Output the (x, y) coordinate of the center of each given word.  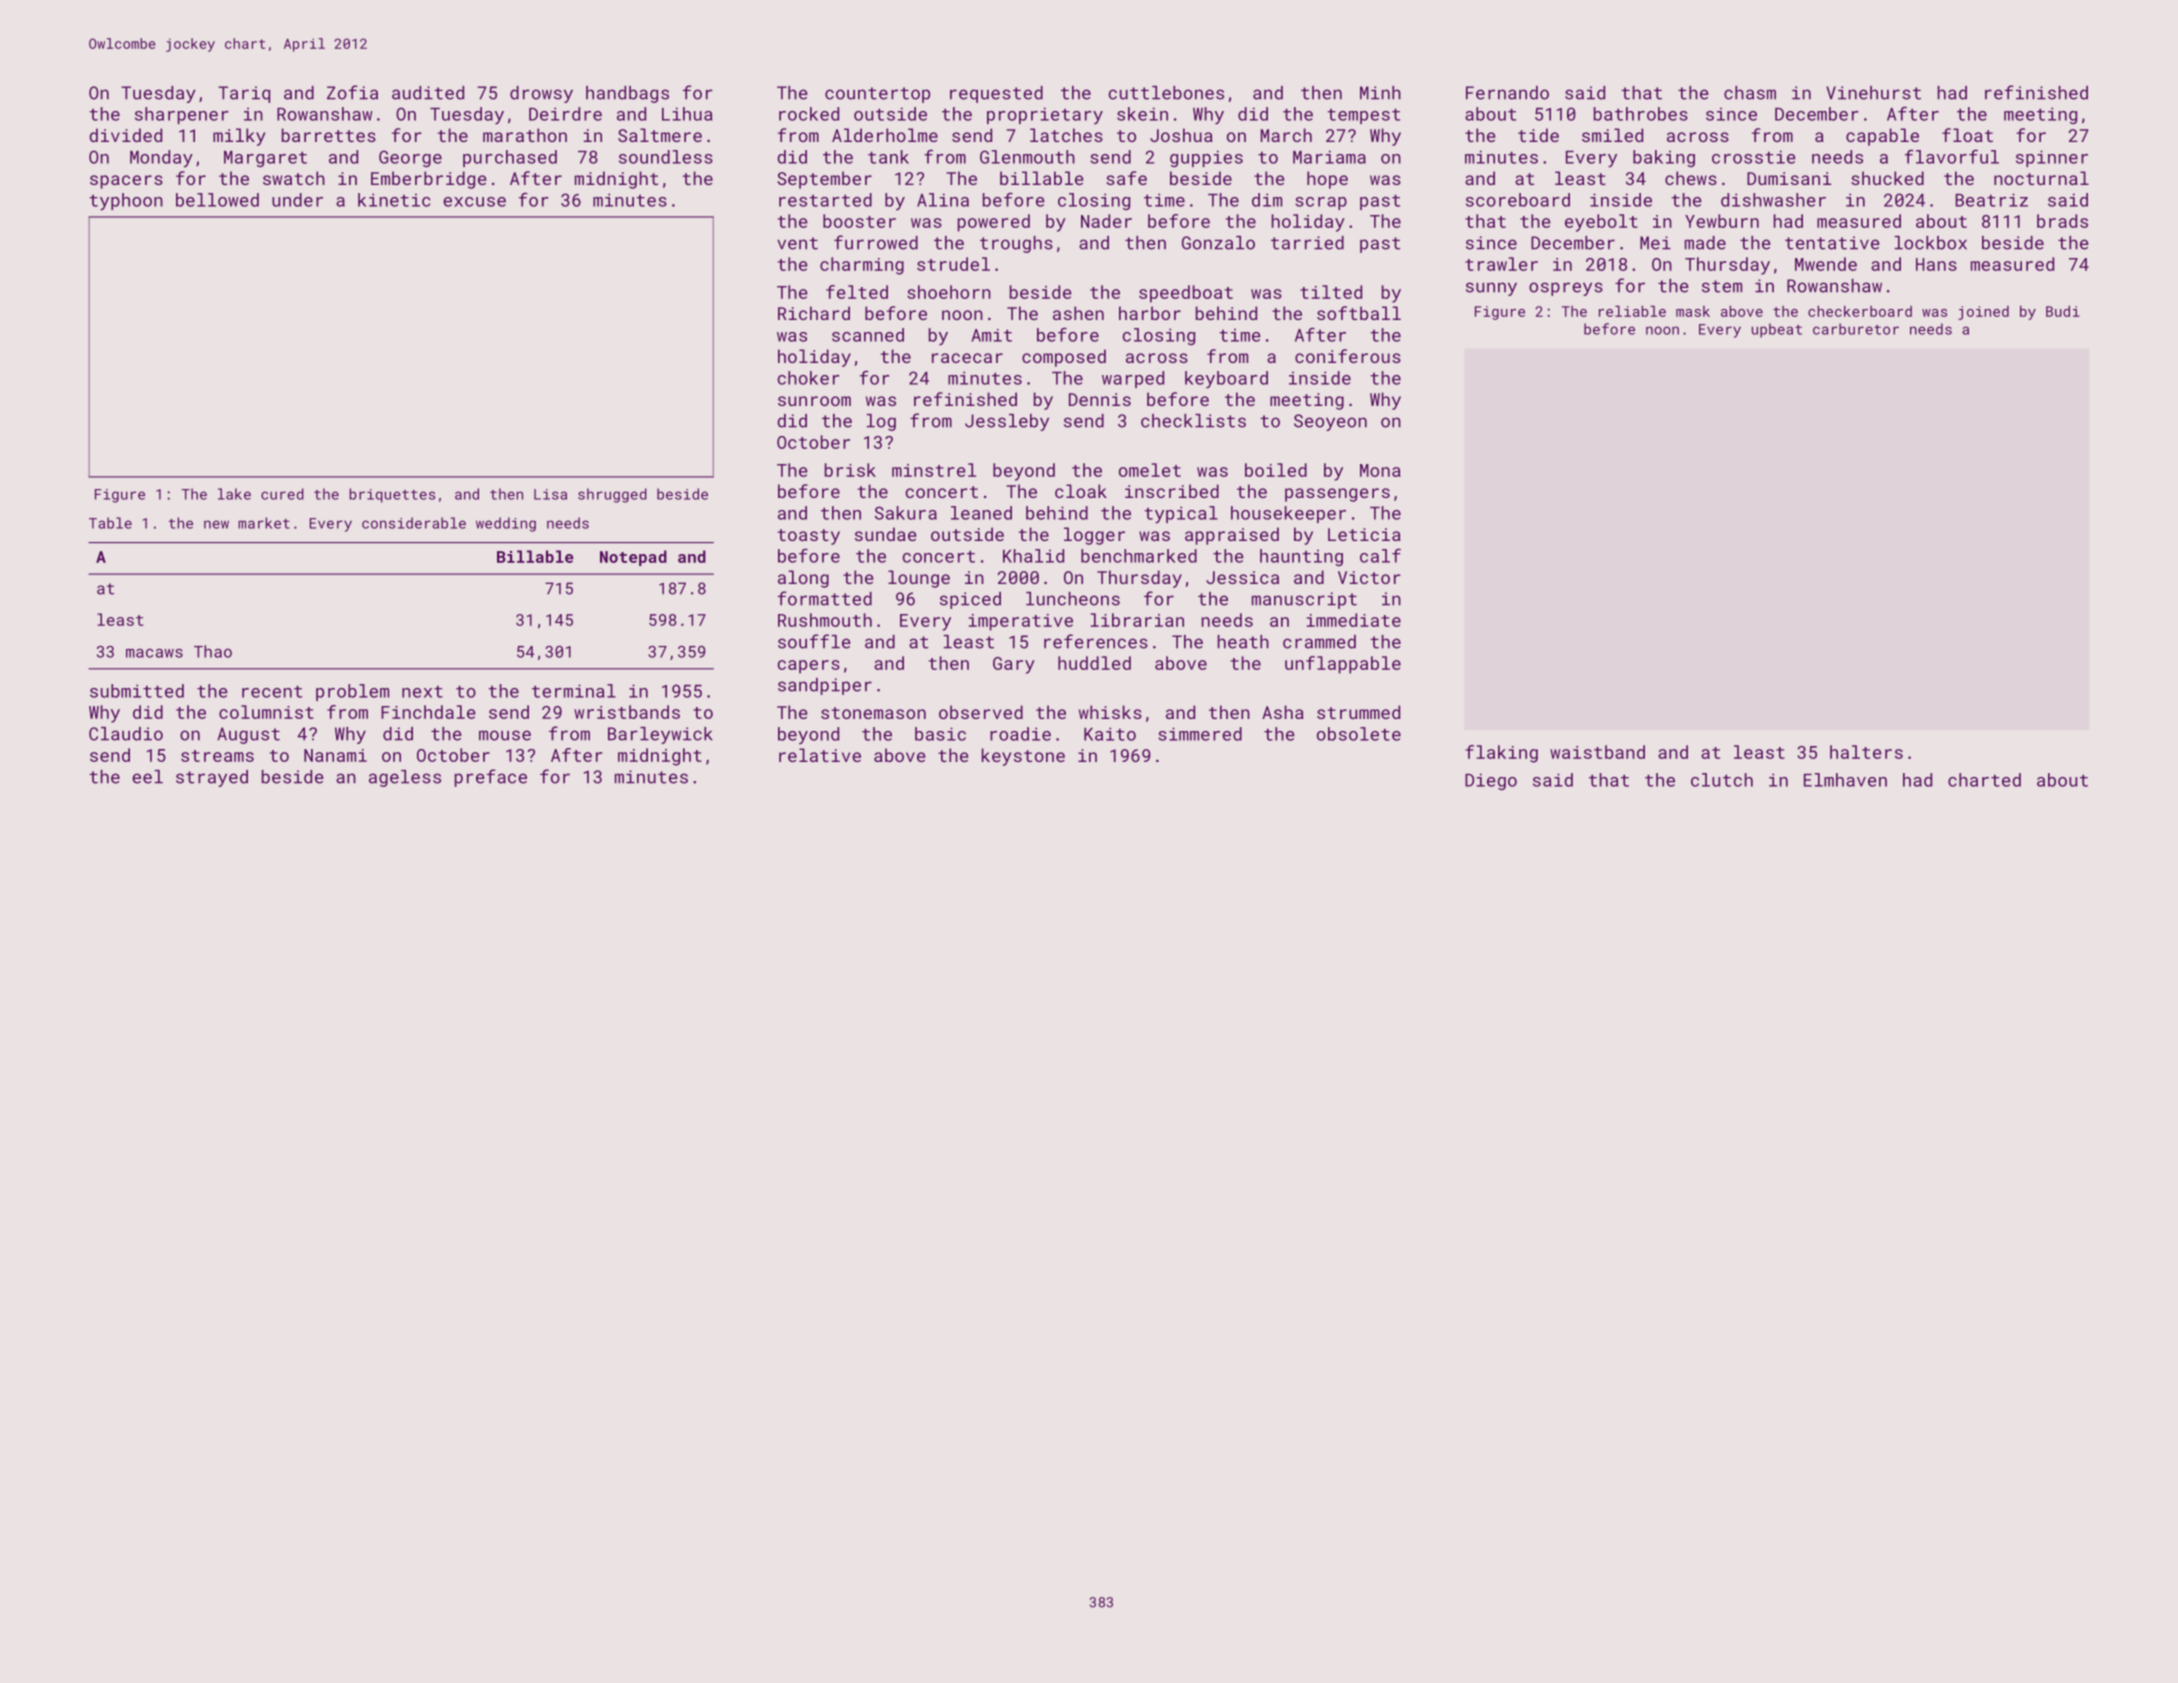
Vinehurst (1873, 93)
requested (996, 94)
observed (981, 712)
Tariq (244, 94)
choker (809, 378)
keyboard (1226, 380)
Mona (1380, 470)
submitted (137, 691)
